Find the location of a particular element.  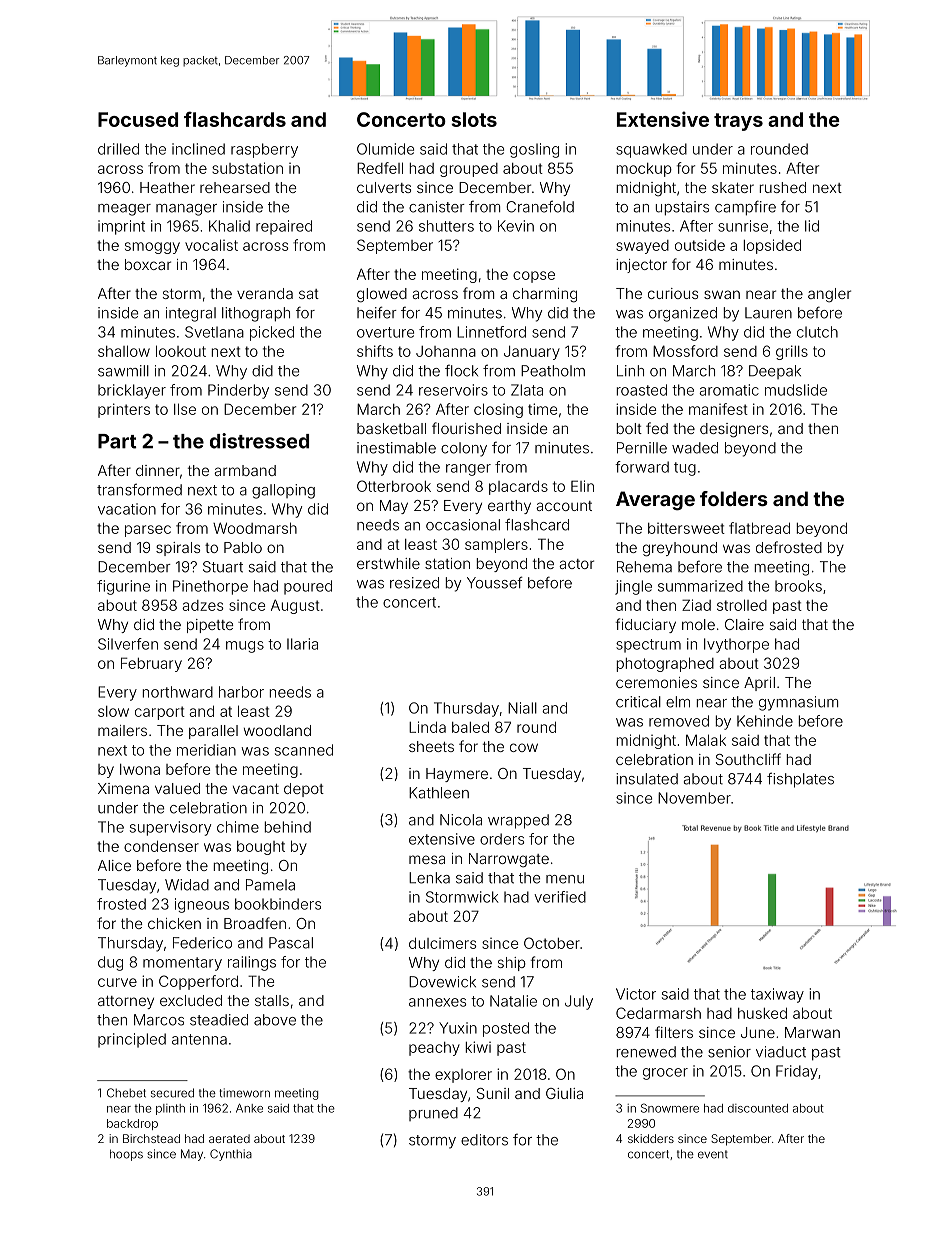

Victor is located at coordinates (636, 994).
